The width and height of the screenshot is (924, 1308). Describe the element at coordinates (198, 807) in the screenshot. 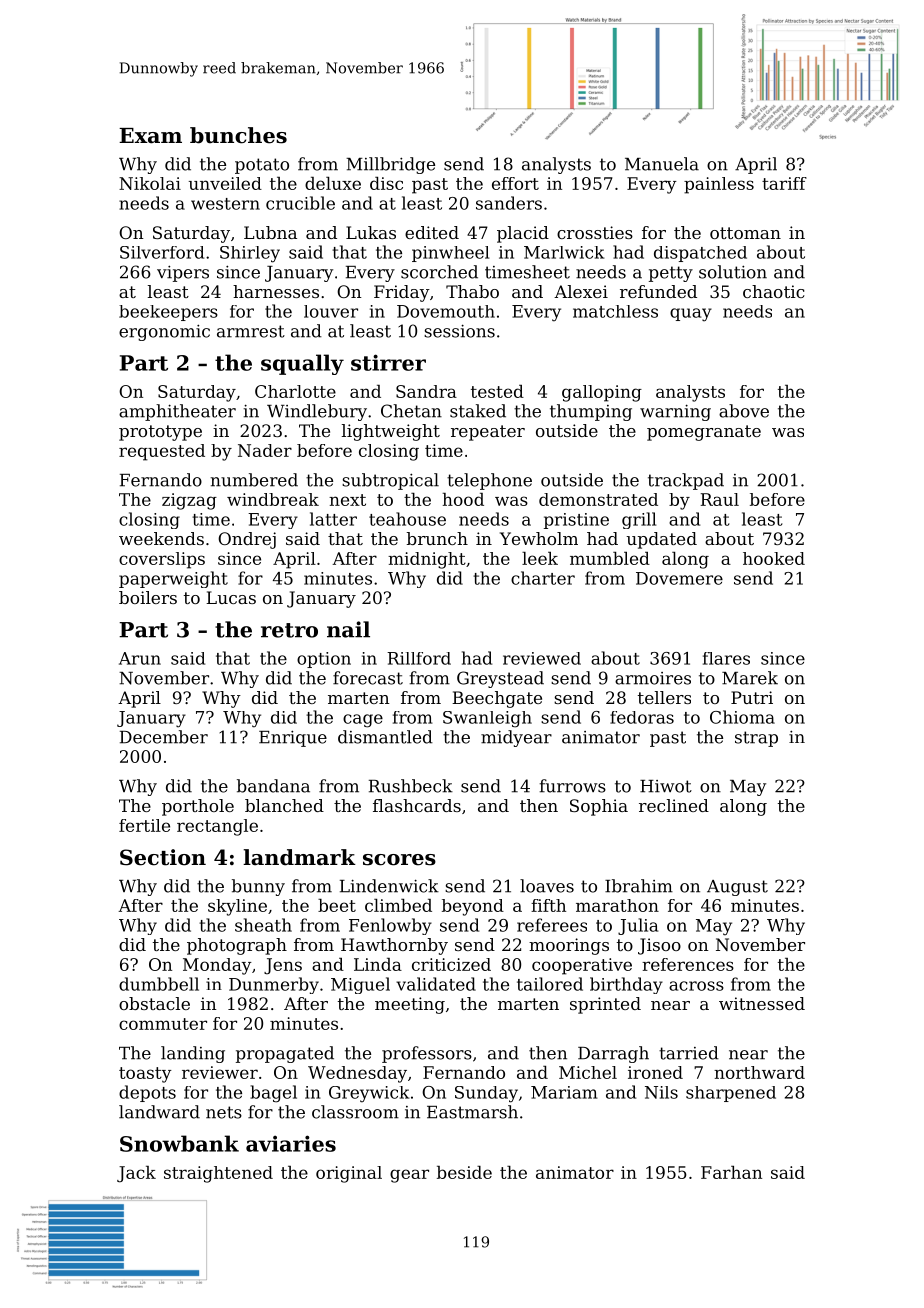

I see `porthole` at that location.
